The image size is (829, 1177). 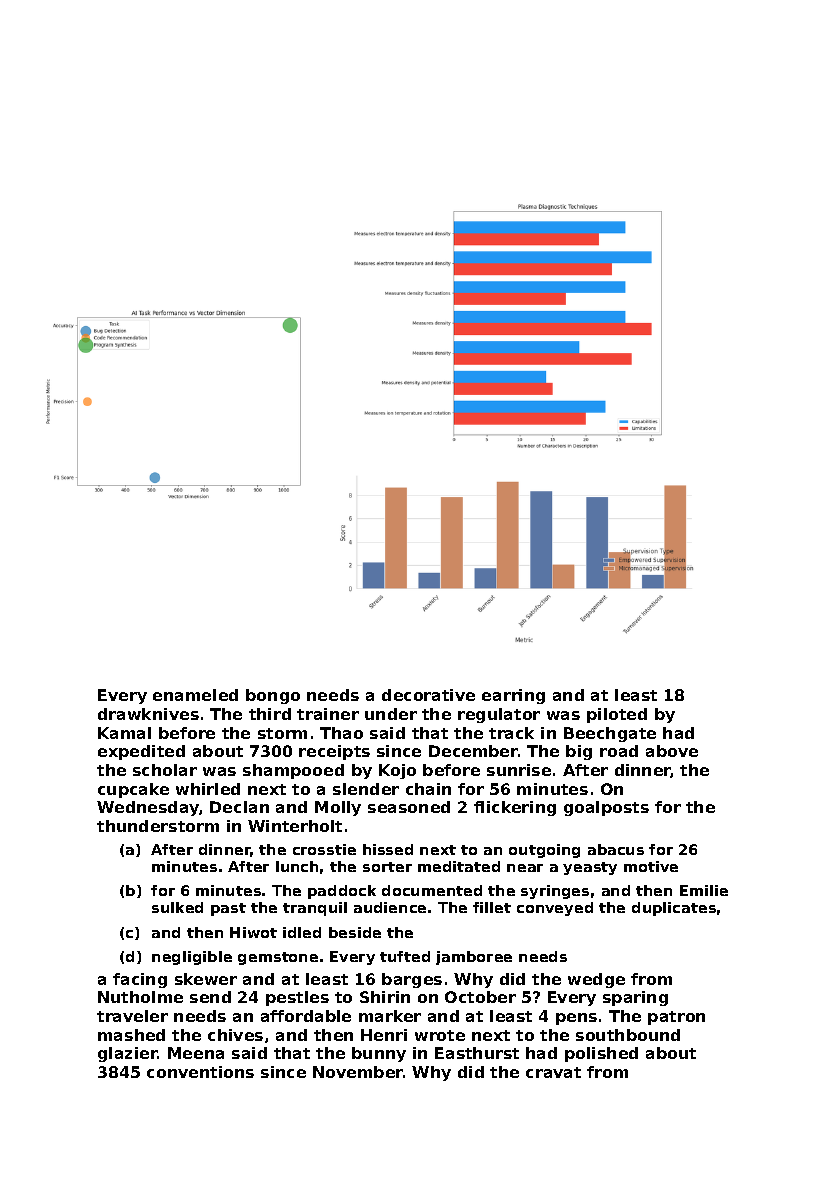 What do you see at coordinates (278, 958) in the screenshot?
I see `gemstone` at bounding box center [278, 958].
